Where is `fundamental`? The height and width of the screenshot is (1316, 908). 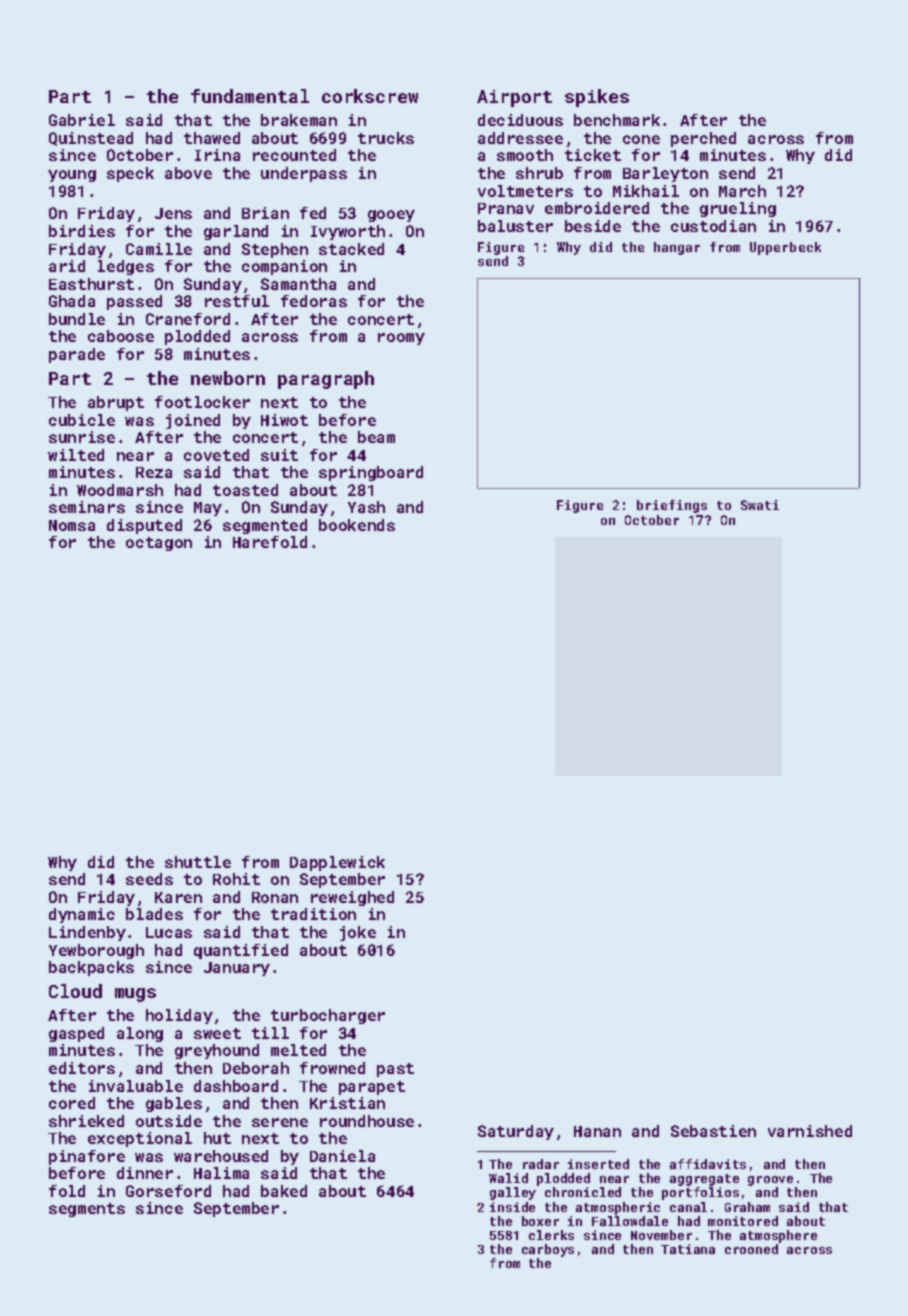
fundamental is located at coordinates (250, 96).
